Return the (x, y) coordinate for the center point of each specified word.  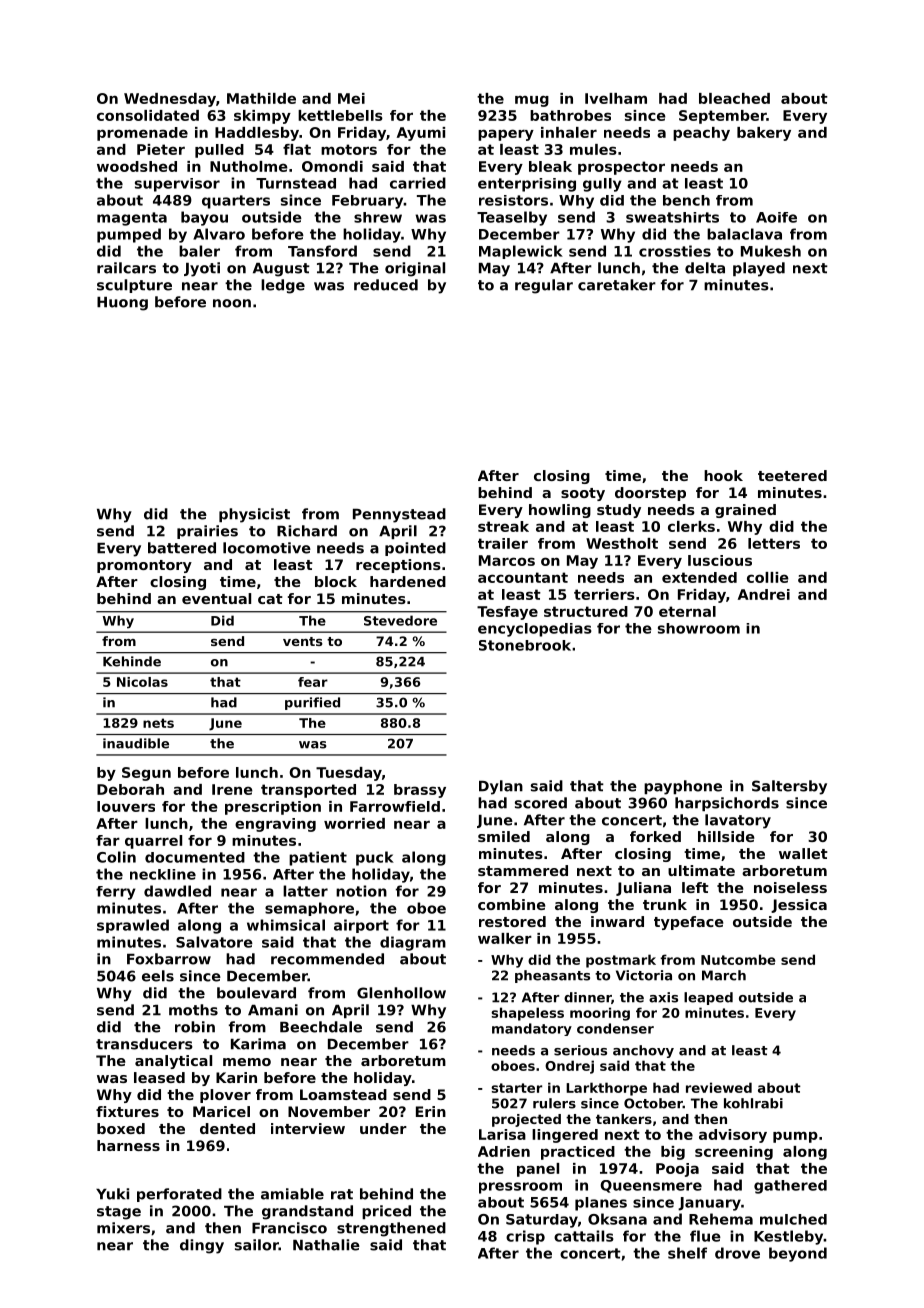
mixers (123, 1228)
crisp (525, 1237)
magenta (132, 219)
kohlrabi (753, 1103)
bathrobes (570, 115)
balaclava (744, 234)
